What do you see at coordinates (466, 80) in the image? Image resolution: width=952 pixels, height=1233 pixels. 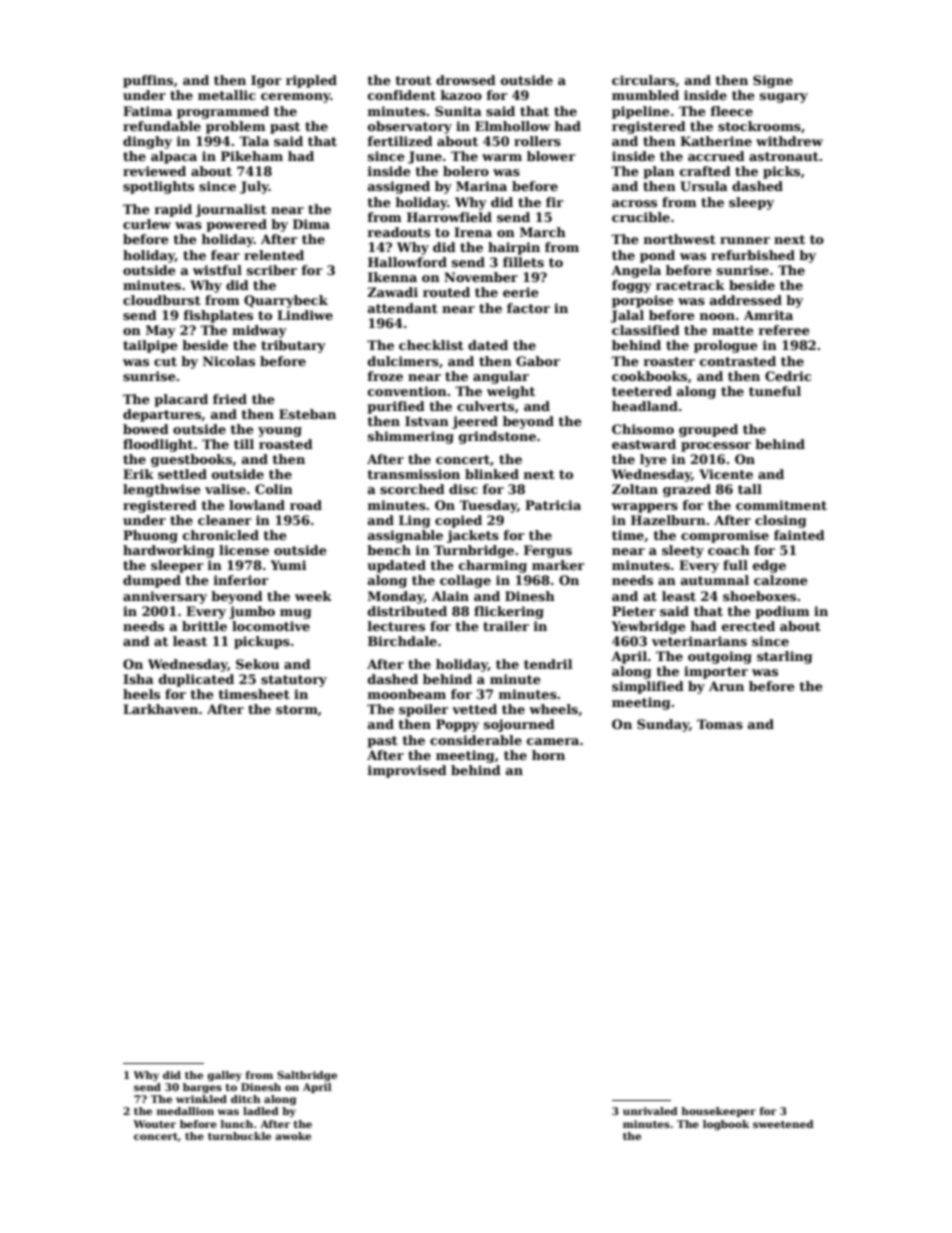 I see `drowsed` at bounding box center [466, 80].
